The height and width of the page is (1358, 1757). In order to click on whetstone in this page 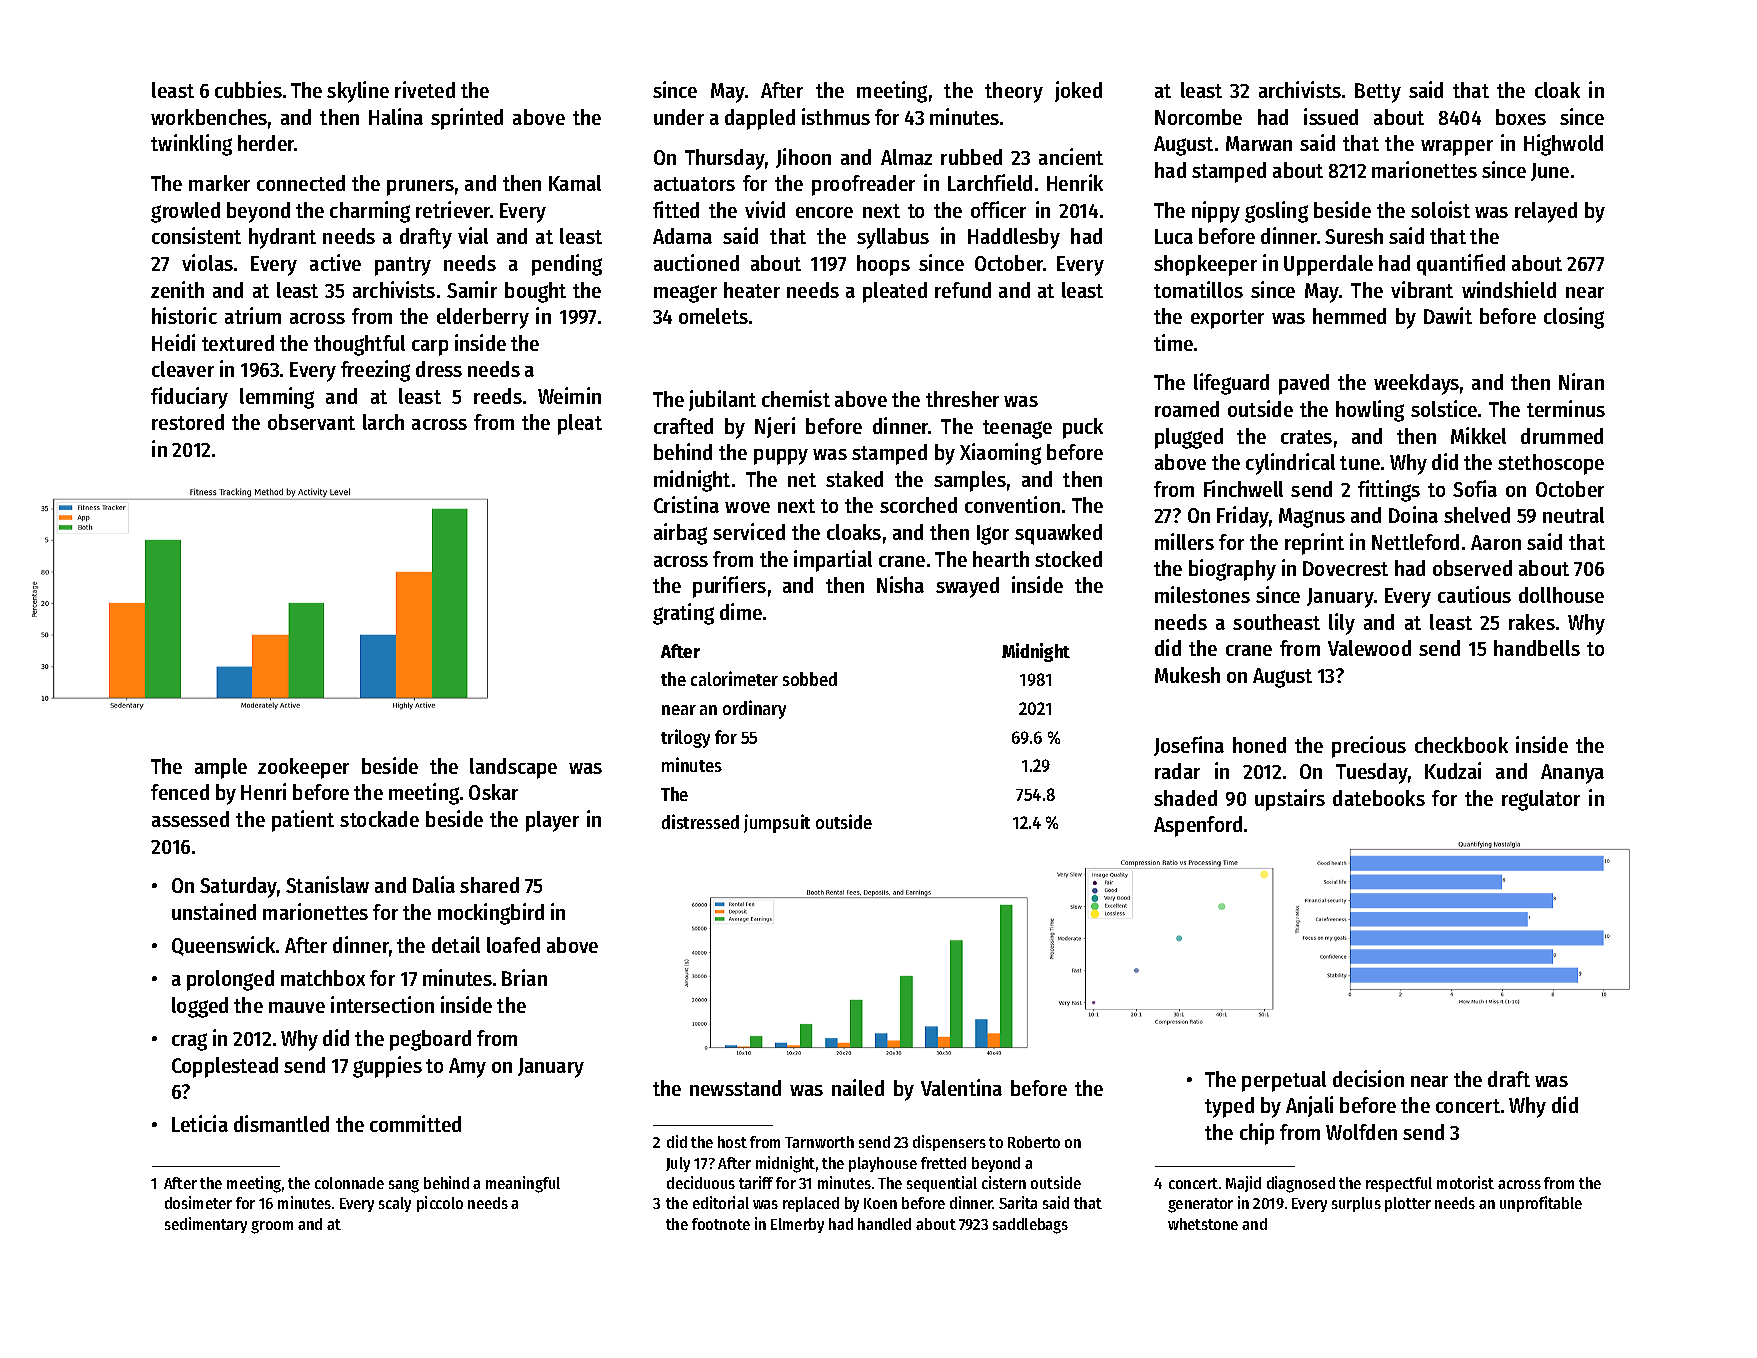, I will do `click(1203, 1224)`.
